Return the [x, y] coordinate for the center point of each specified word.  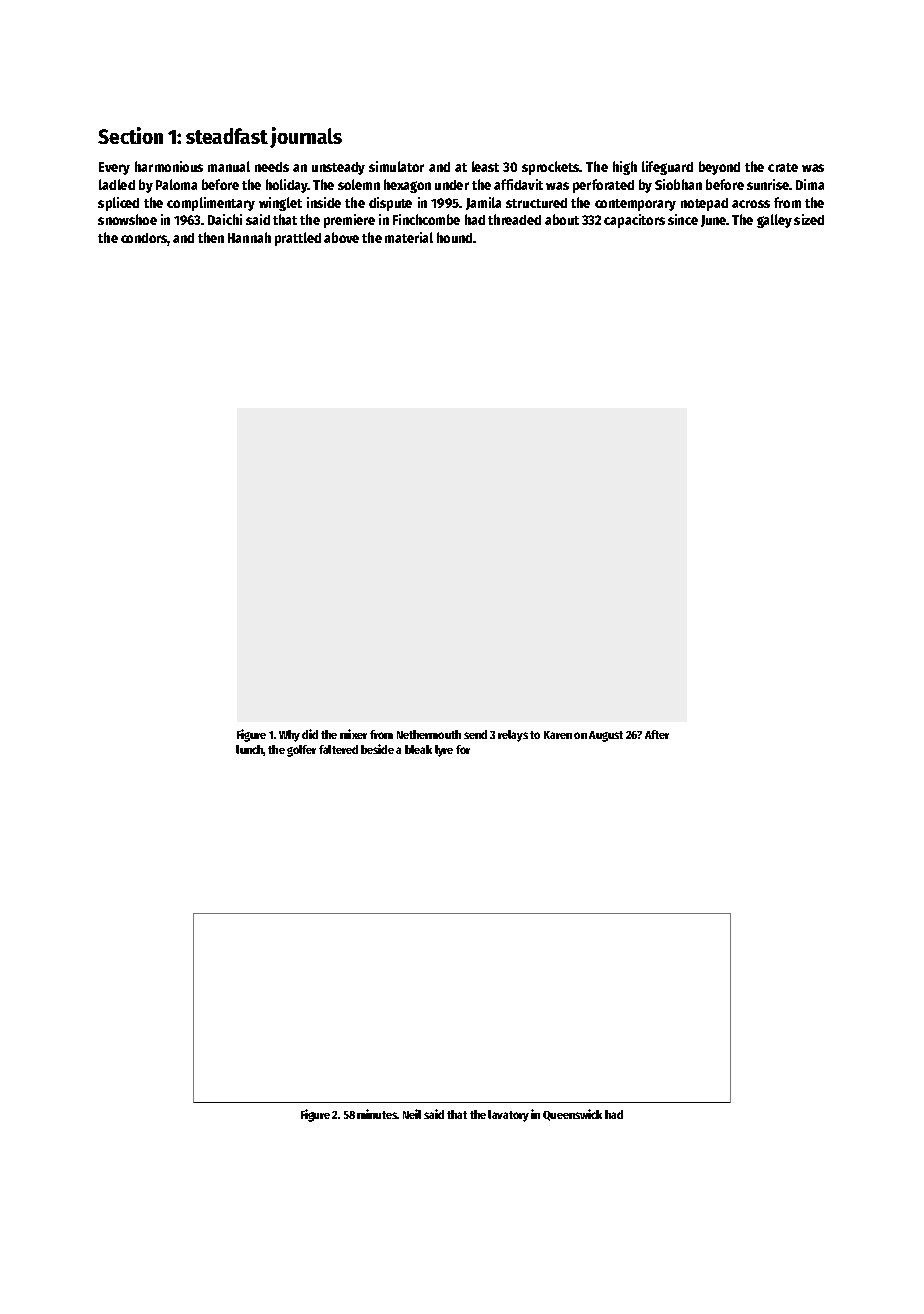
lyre [444, 751]
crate [783, 167]
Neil [412, 1114]
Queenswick [572, 1115]
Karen [558, 735]
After [657, 734]
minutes [377, 1114]
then [211, 237]
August [606, 736]
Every [114, 168]
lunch [250, 750]
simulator [396, 166]
